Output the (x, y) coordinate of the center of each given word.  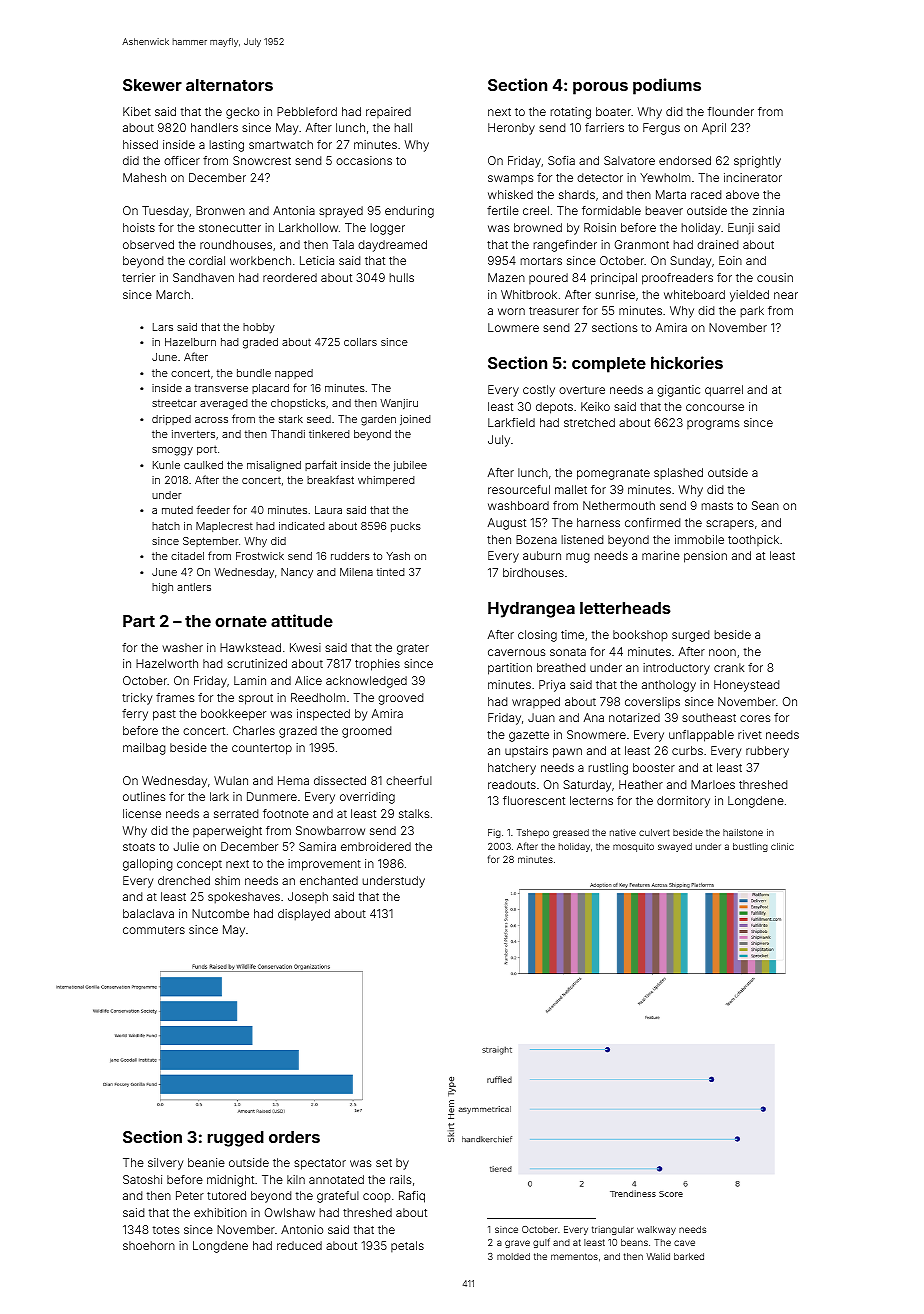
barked (689, 1256)
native (623, 832)
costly (539, 391)
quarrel (724, 391)
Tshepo (533, 833)
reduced (299, 1245)
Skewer (152, 85)
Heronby (511, 129)
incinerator (753, 177)
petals (407, 1246)
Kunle (166, 465)
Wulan (231, 780)
